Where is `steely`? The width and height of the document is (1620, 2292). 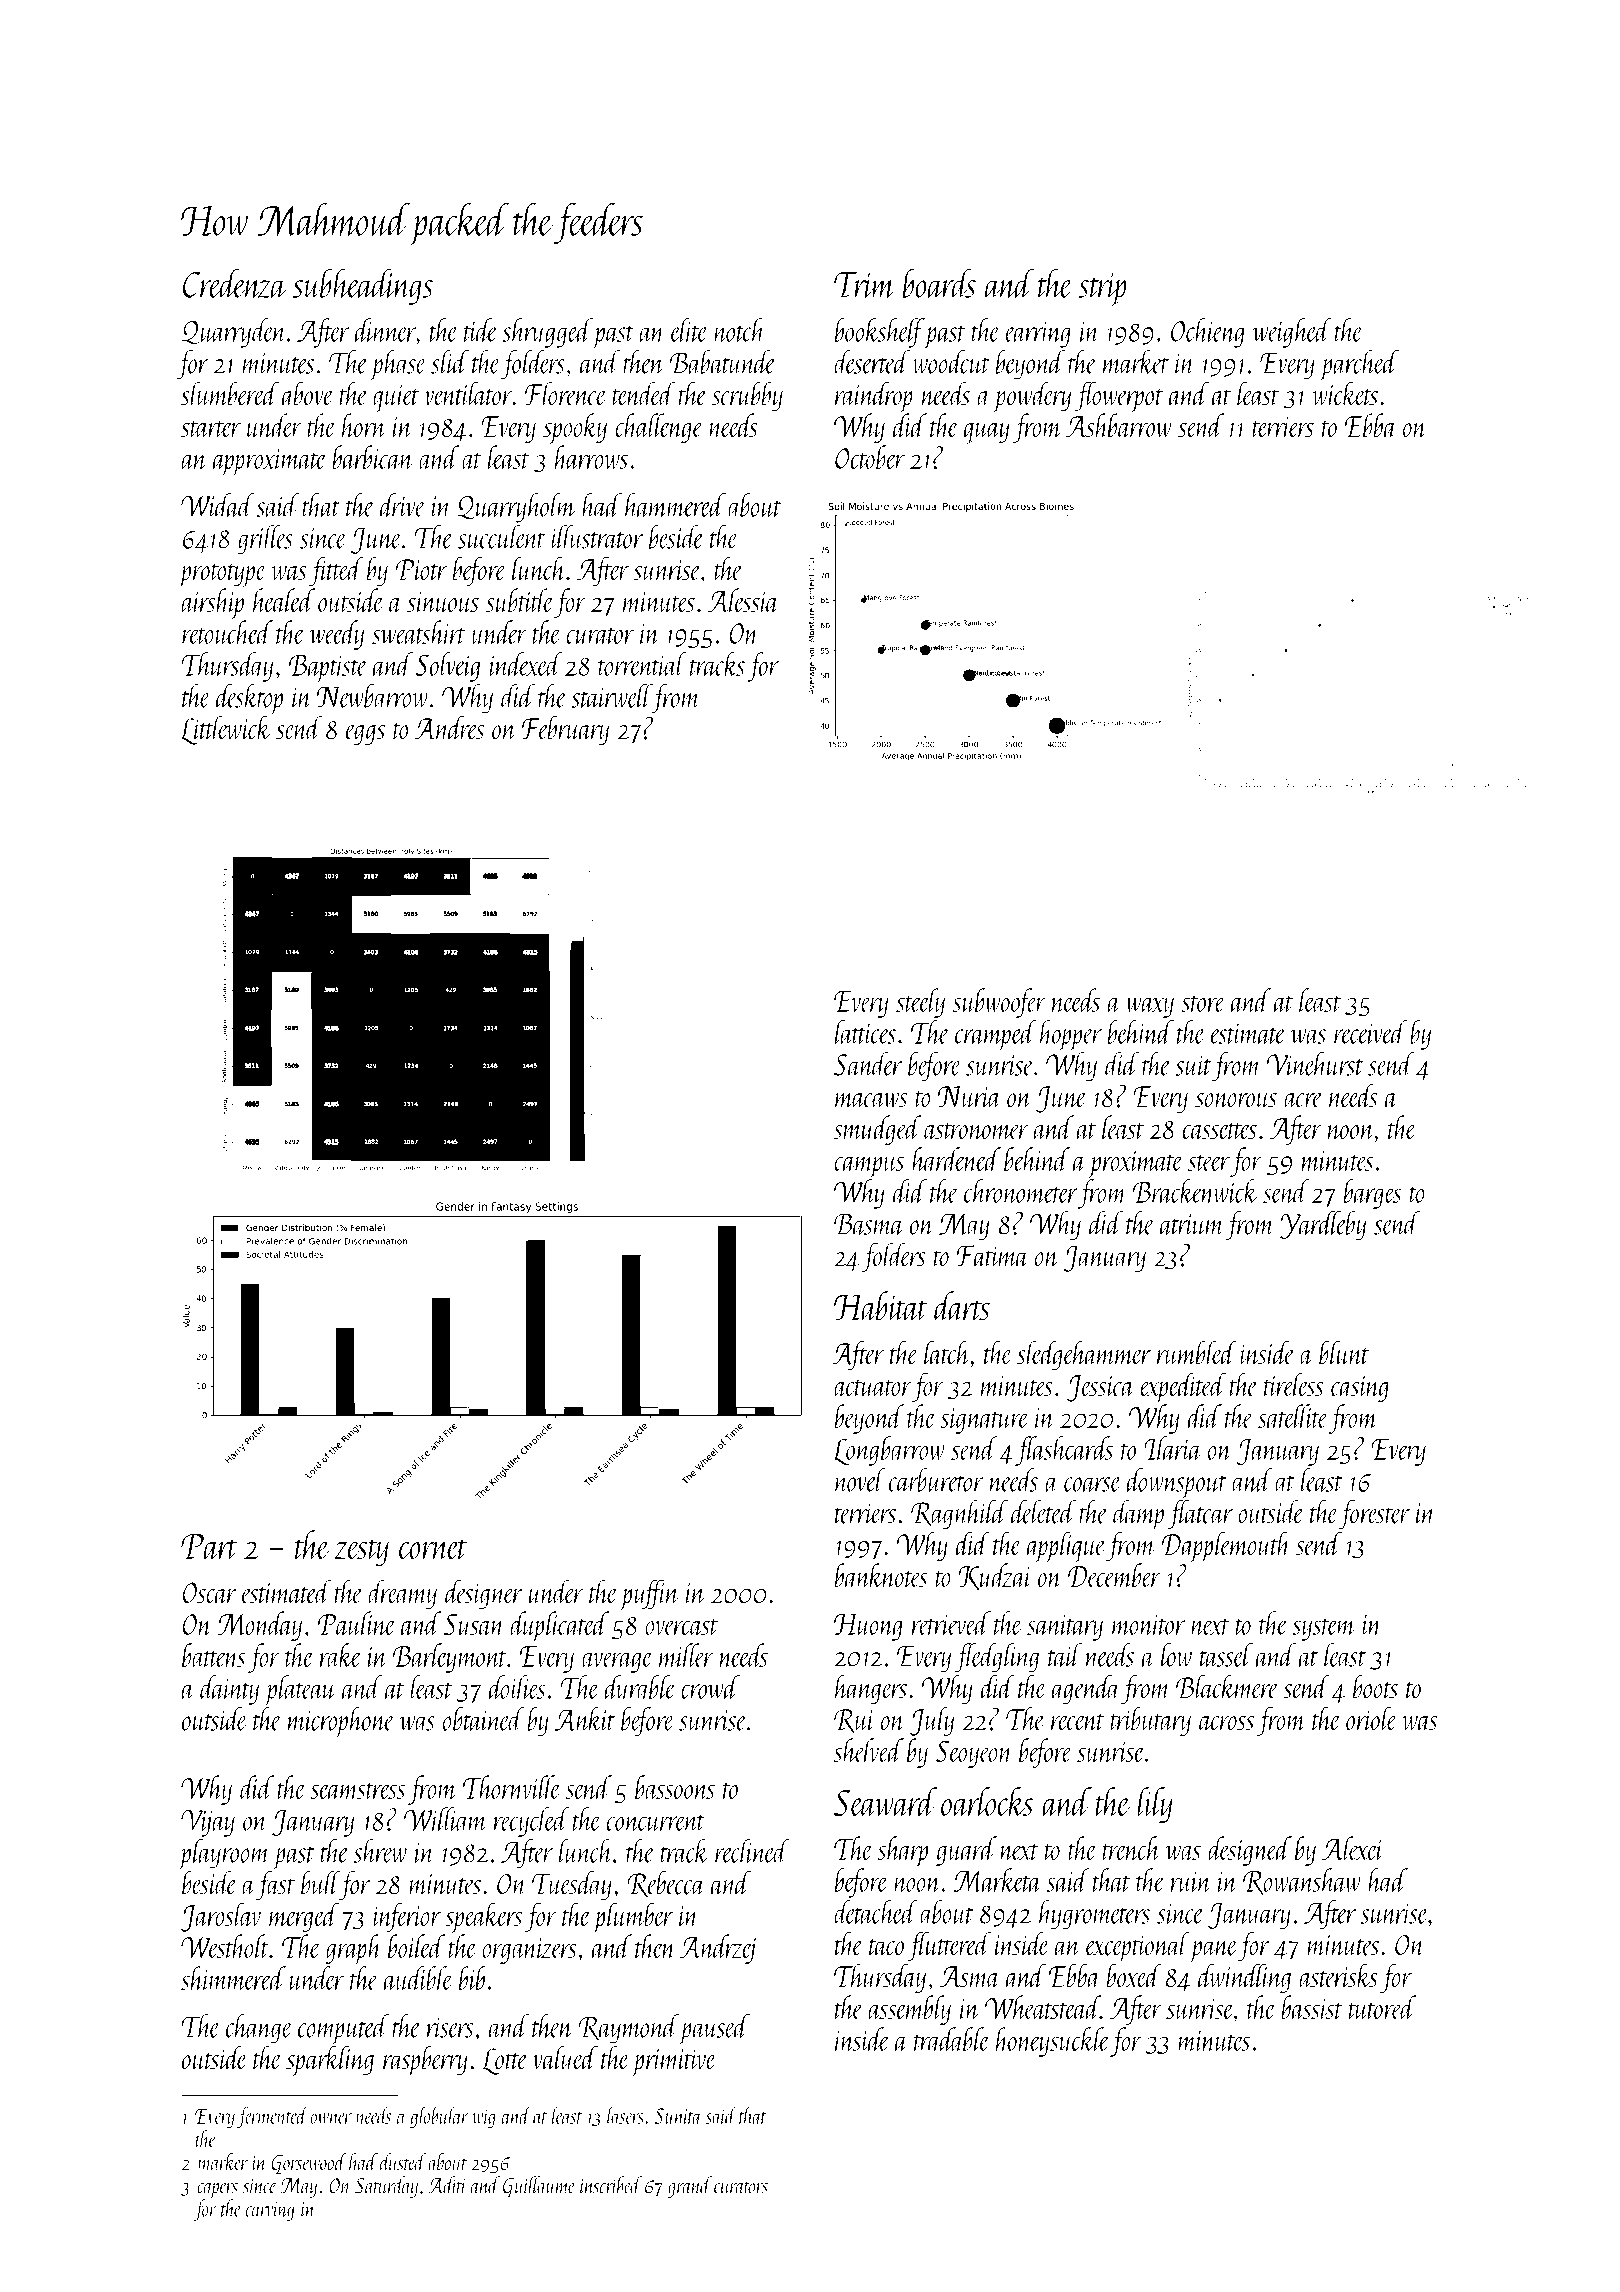 steely is located at coordinates (920, 1003).
